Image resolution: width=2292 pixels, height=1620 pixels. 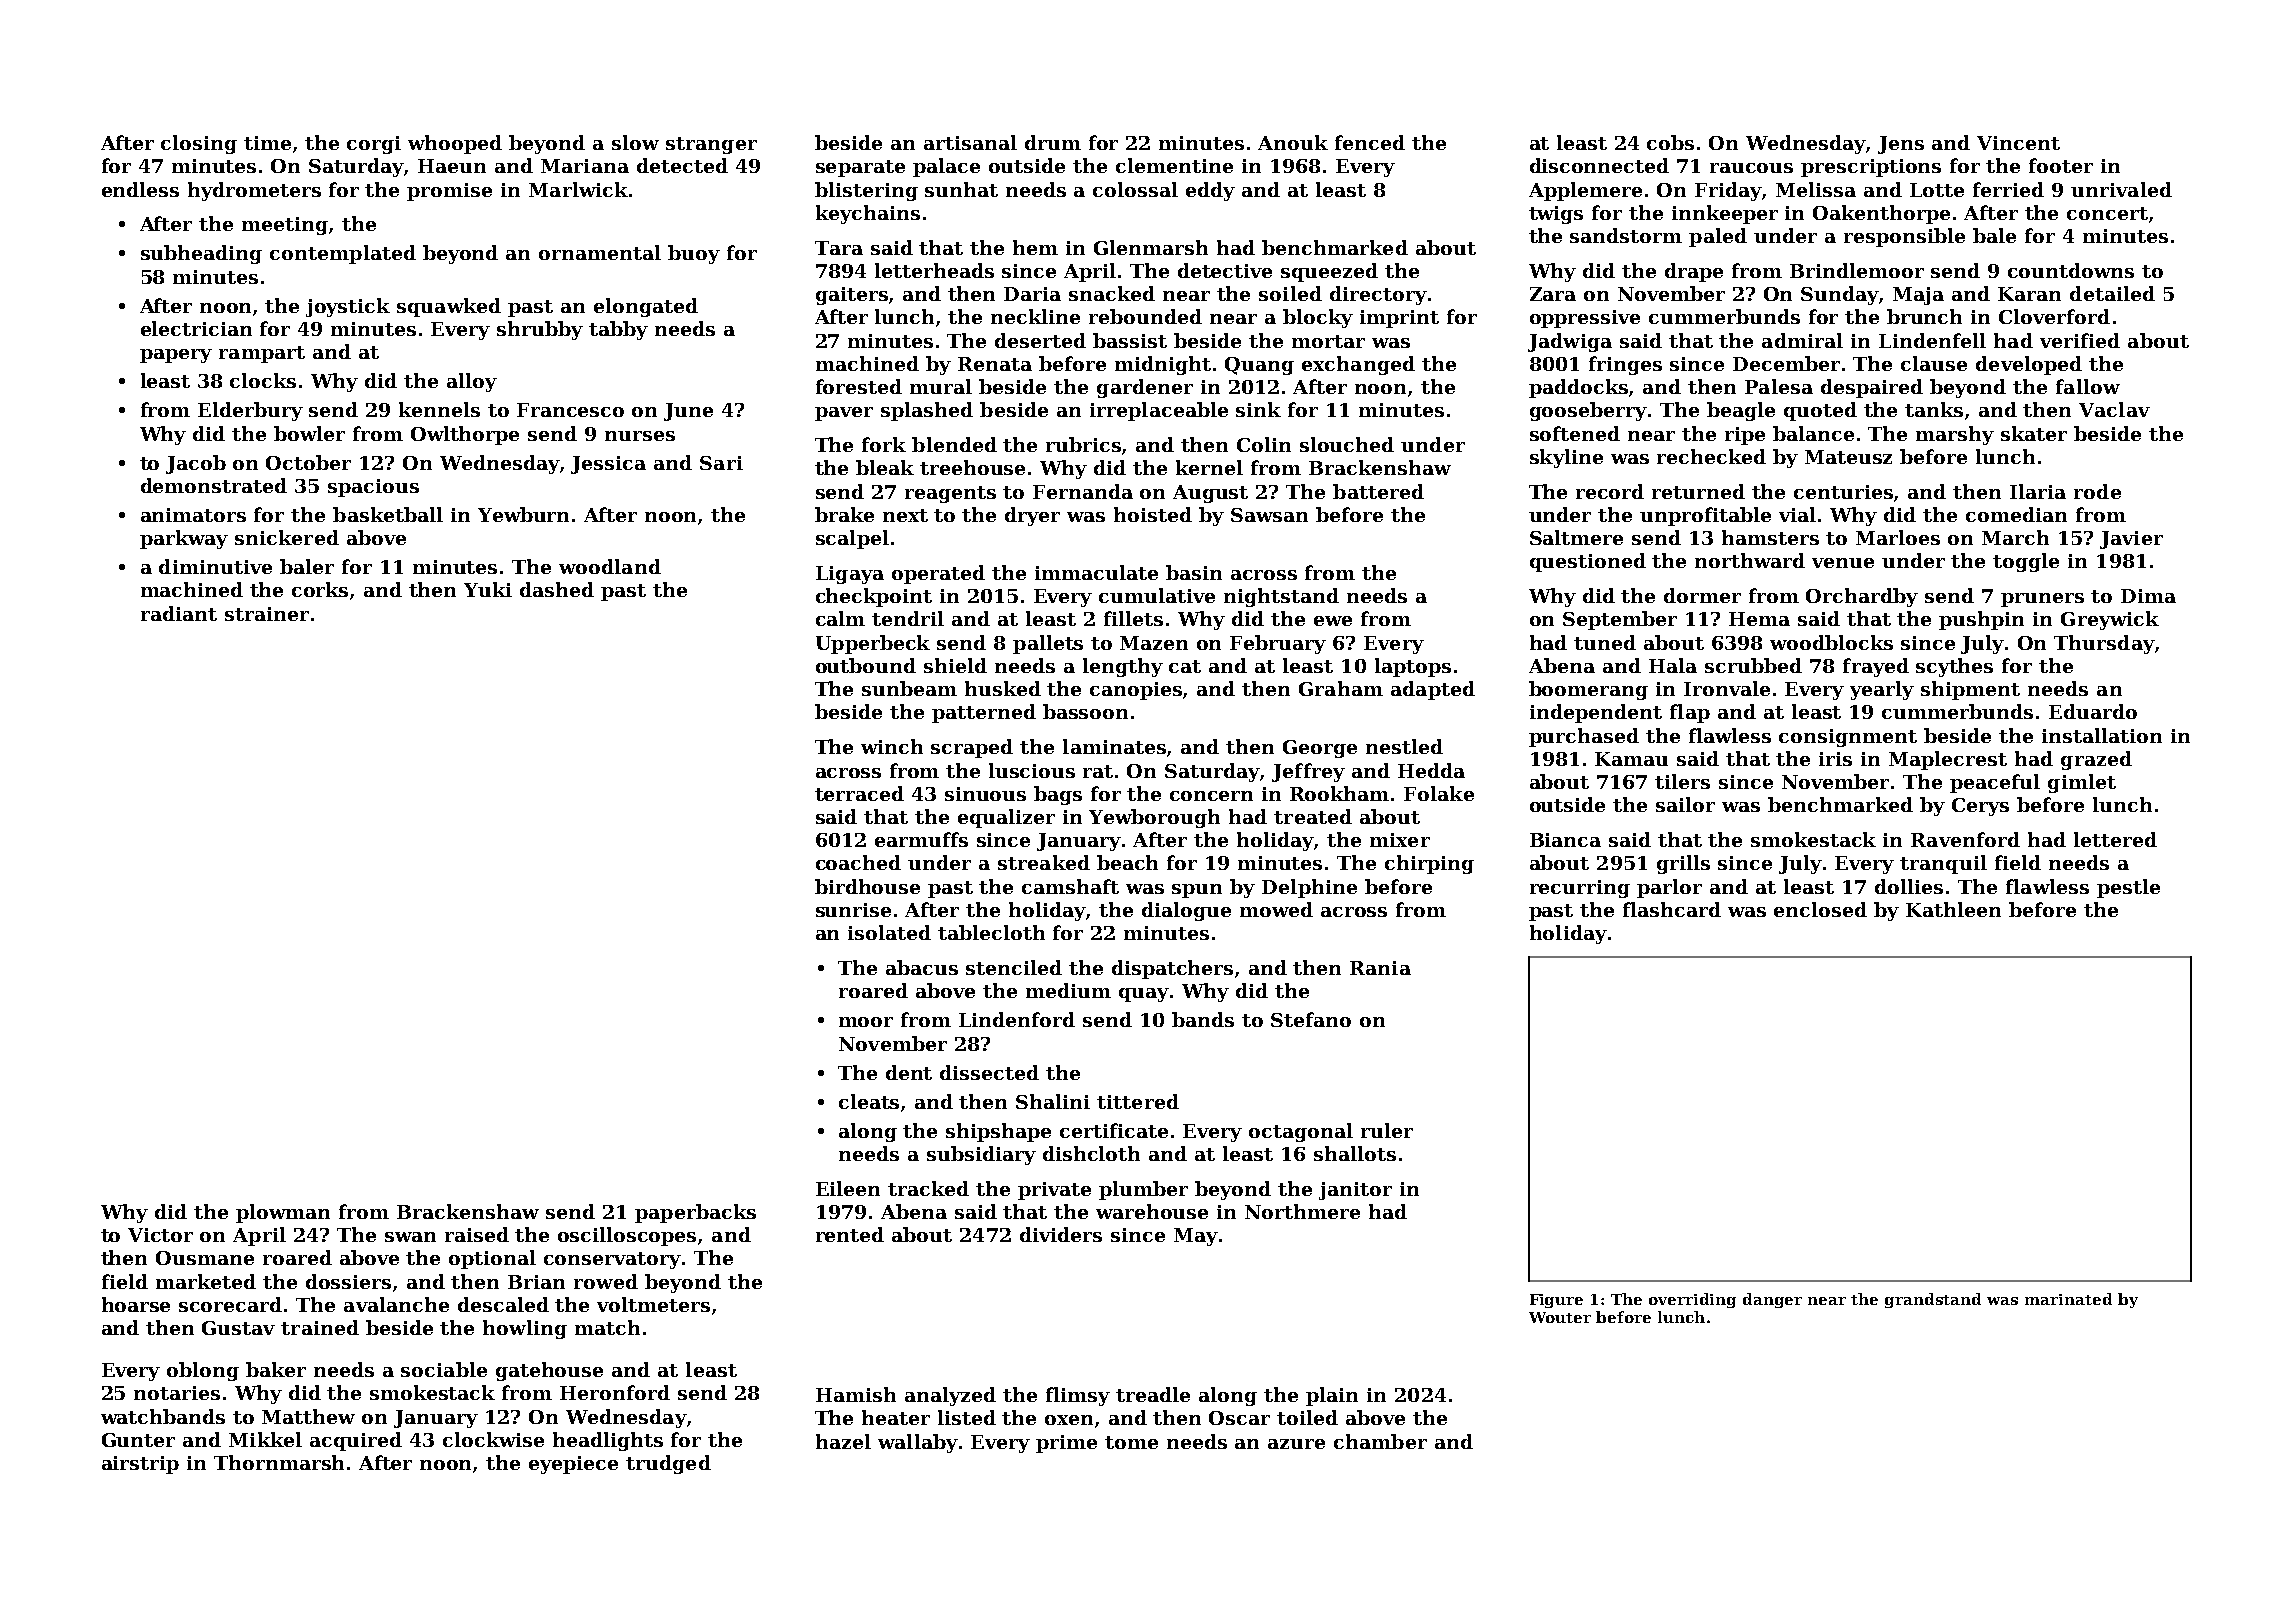 What do you see at coordinates (2131, 540) in the screenshot?
I see `Javier` at bounding box center [2131, 540].
